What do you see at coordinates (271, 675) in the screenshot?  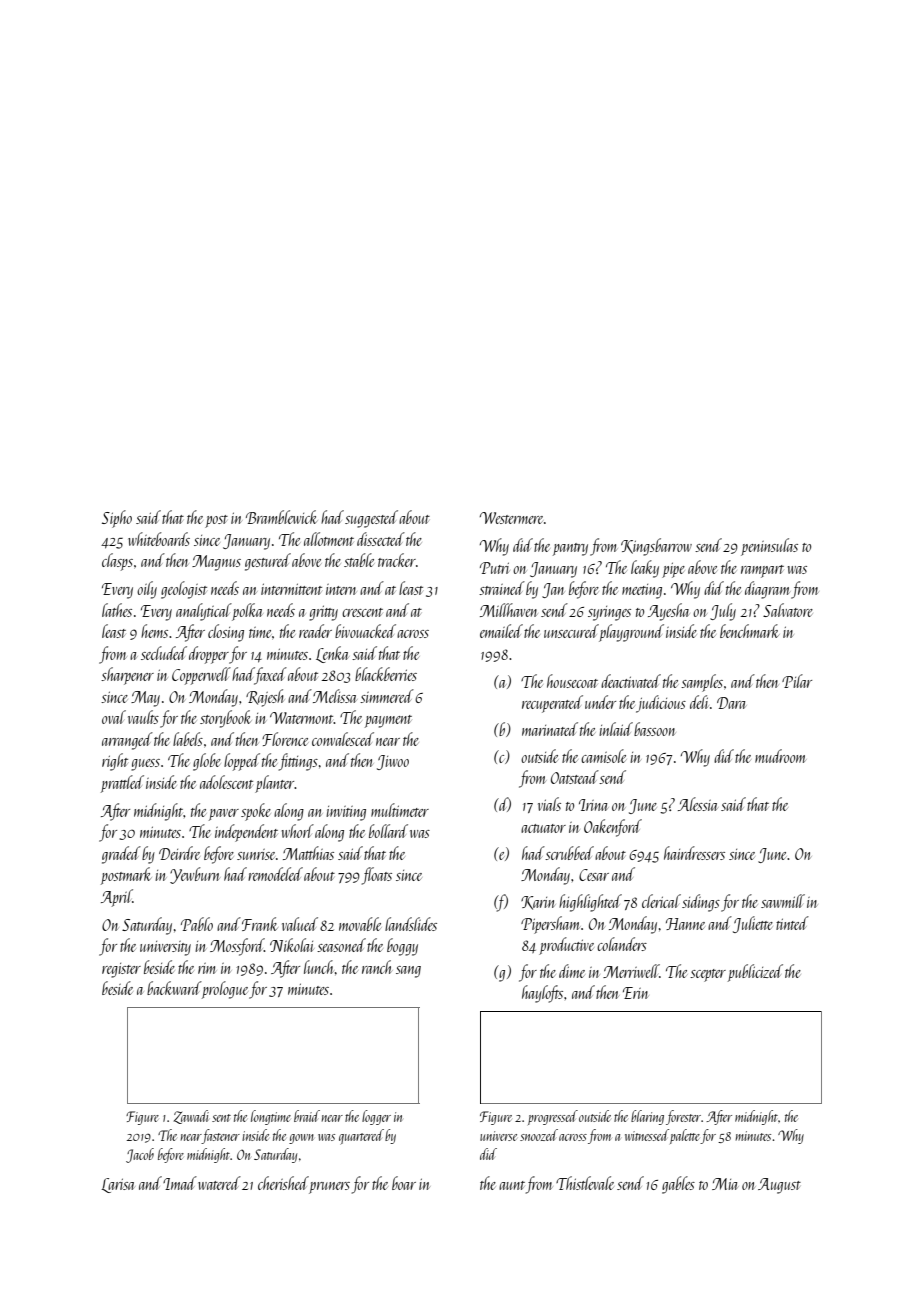 I see `faxed` at bounding box center [271, 675].
